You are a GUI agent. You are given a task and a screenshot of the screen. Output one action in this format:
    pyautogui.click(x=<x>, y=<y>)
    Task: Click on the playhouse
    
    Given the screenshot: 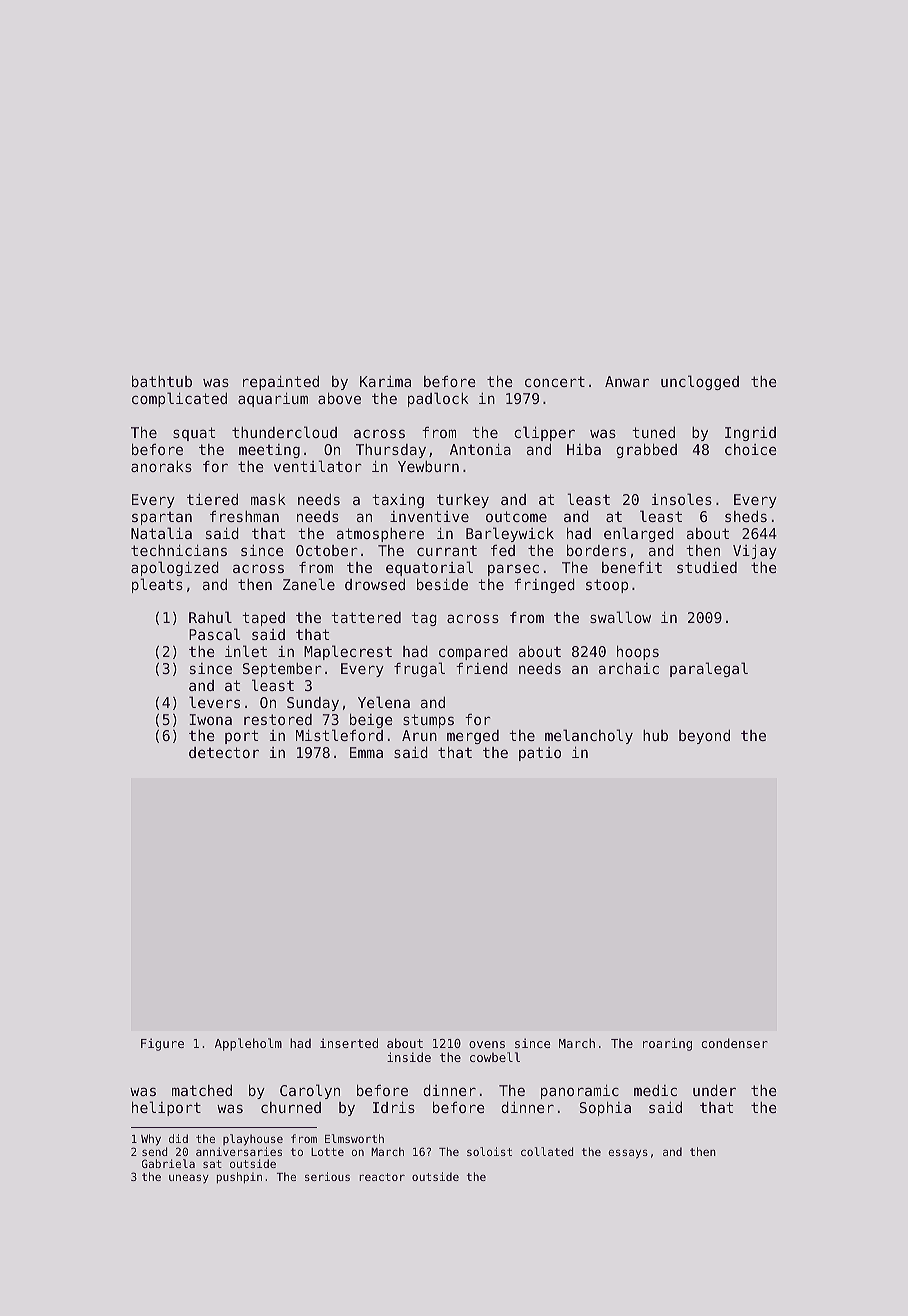 What is the action you would take?
    pyautogui.click(x=253, y=1140)
